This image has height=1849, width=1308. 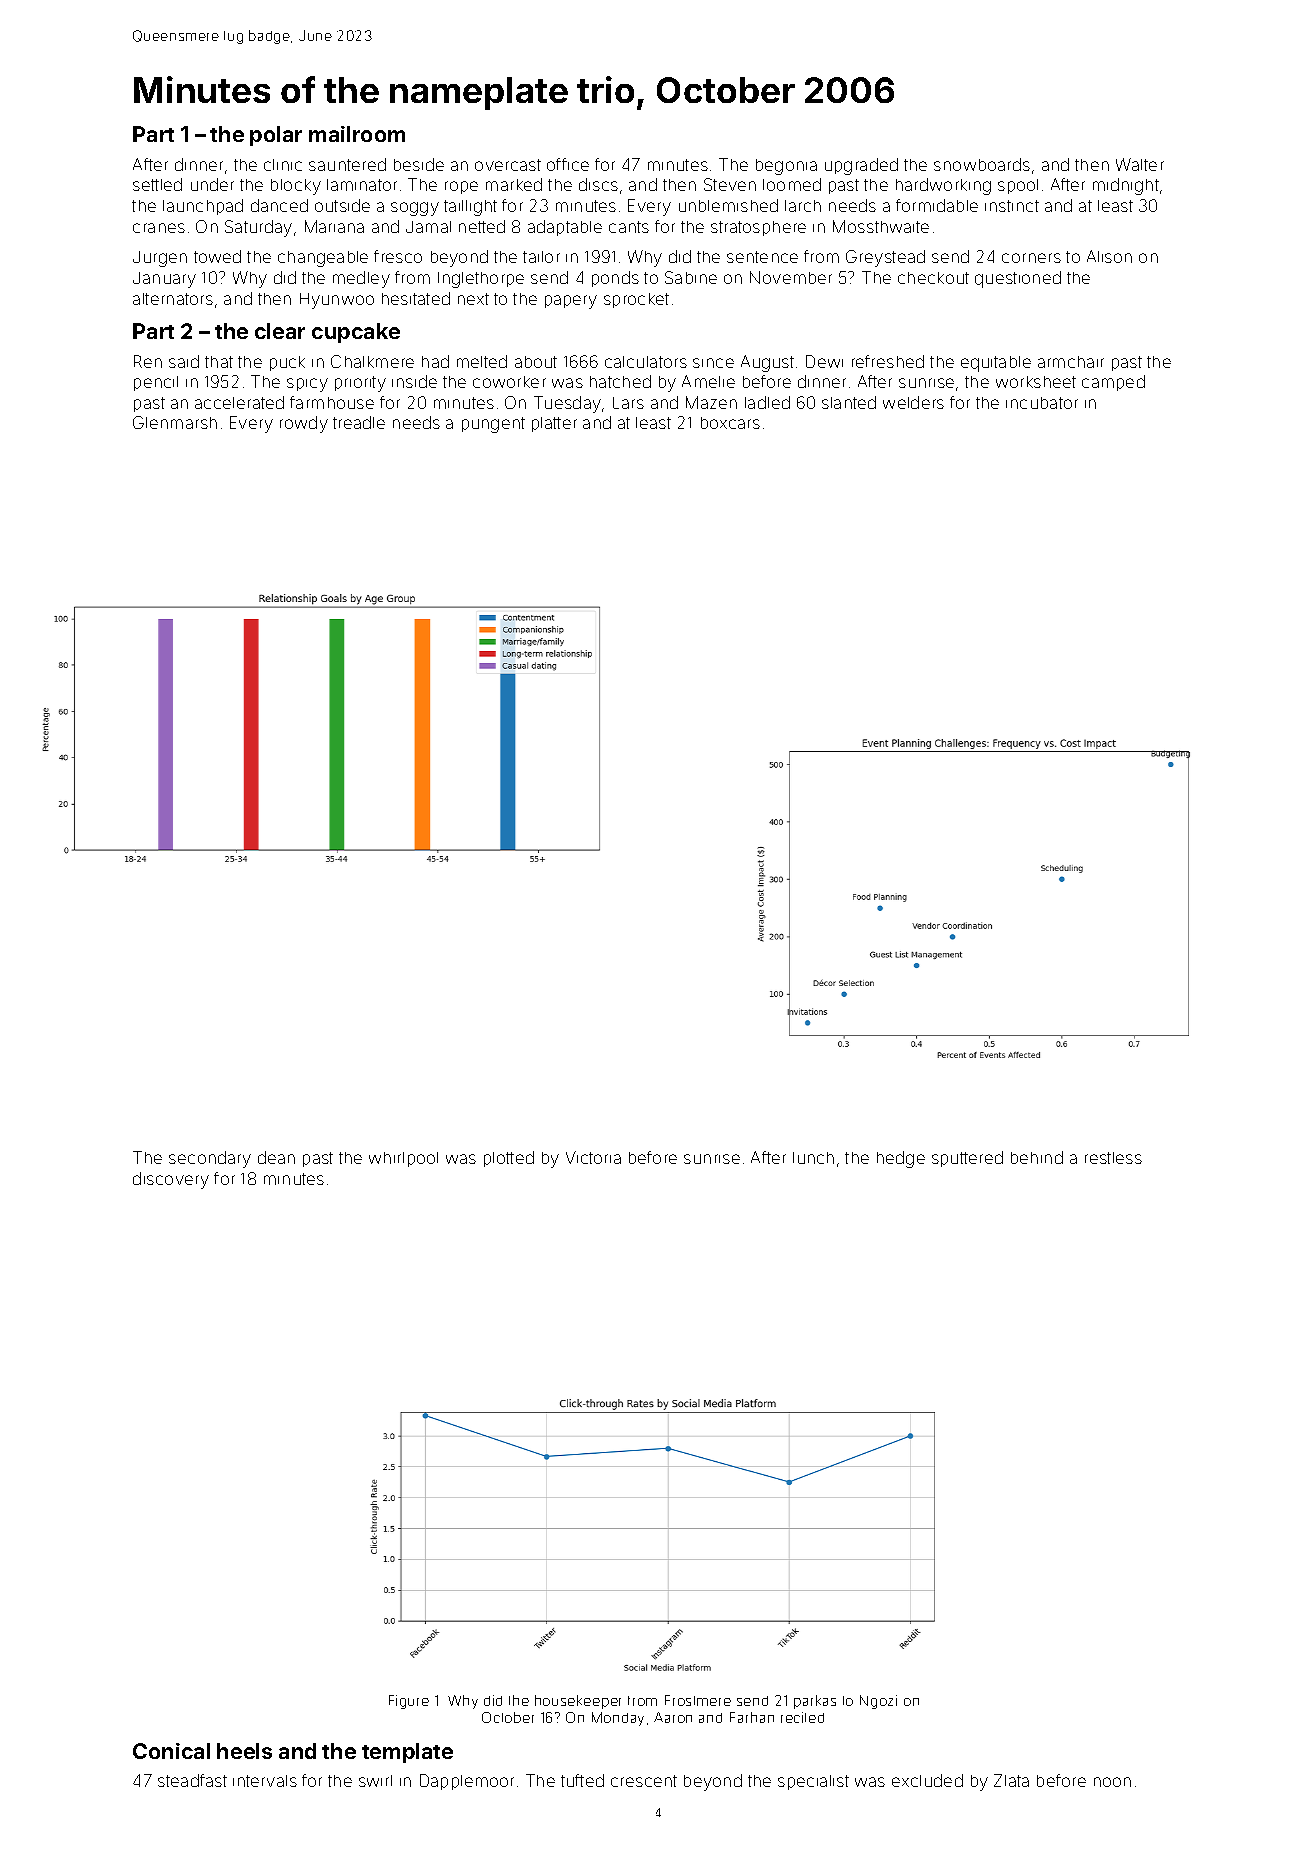 What do you see at coordinates (913, 402) in the image?
I see `welders` at bounding box center [913, 402].
